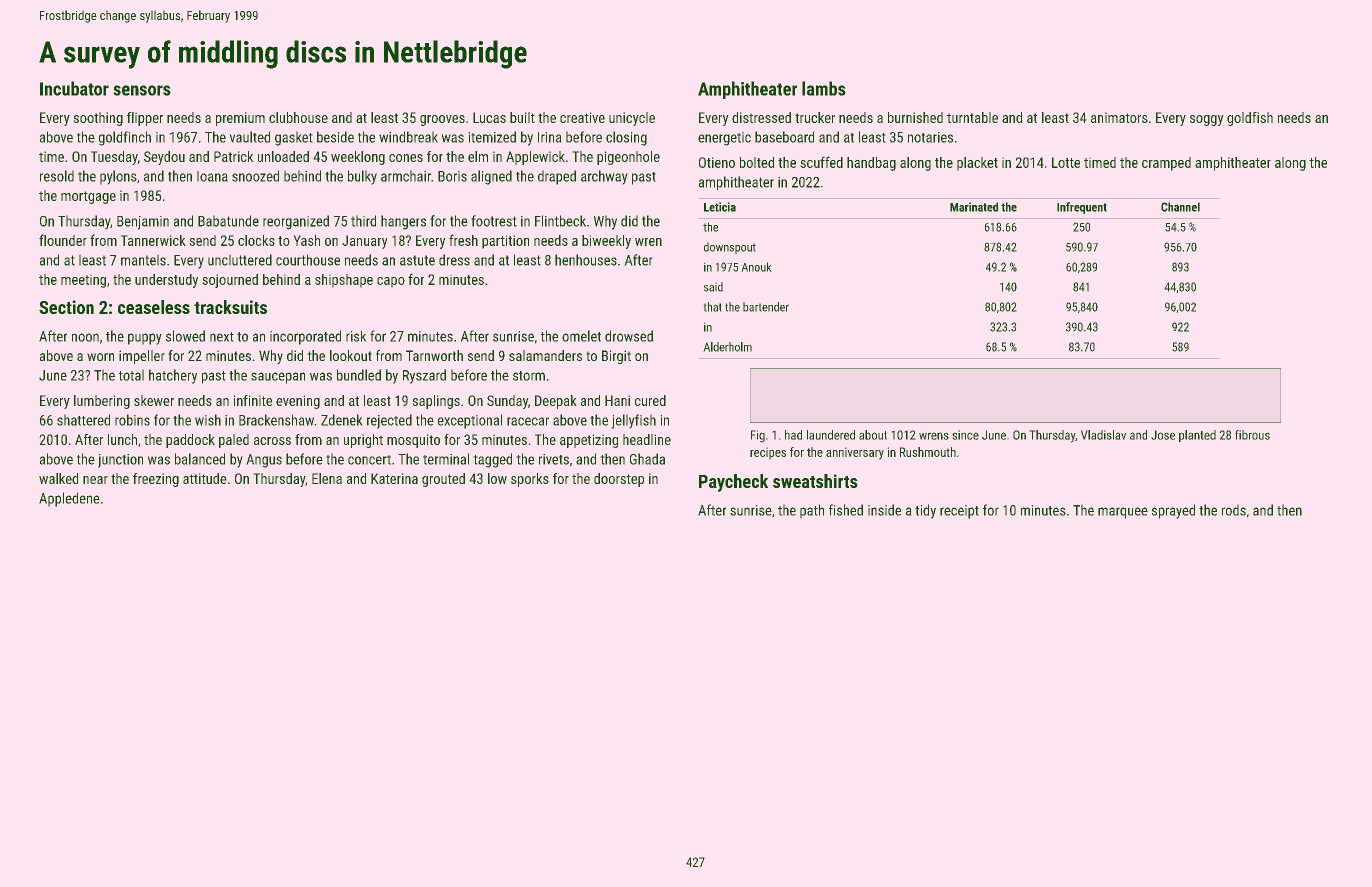 This screenshot has height=887, width=1372. What do you see at coordinates (925, 511) in the screenshot?
I see `tidy` at bounding box center [925, 511].
